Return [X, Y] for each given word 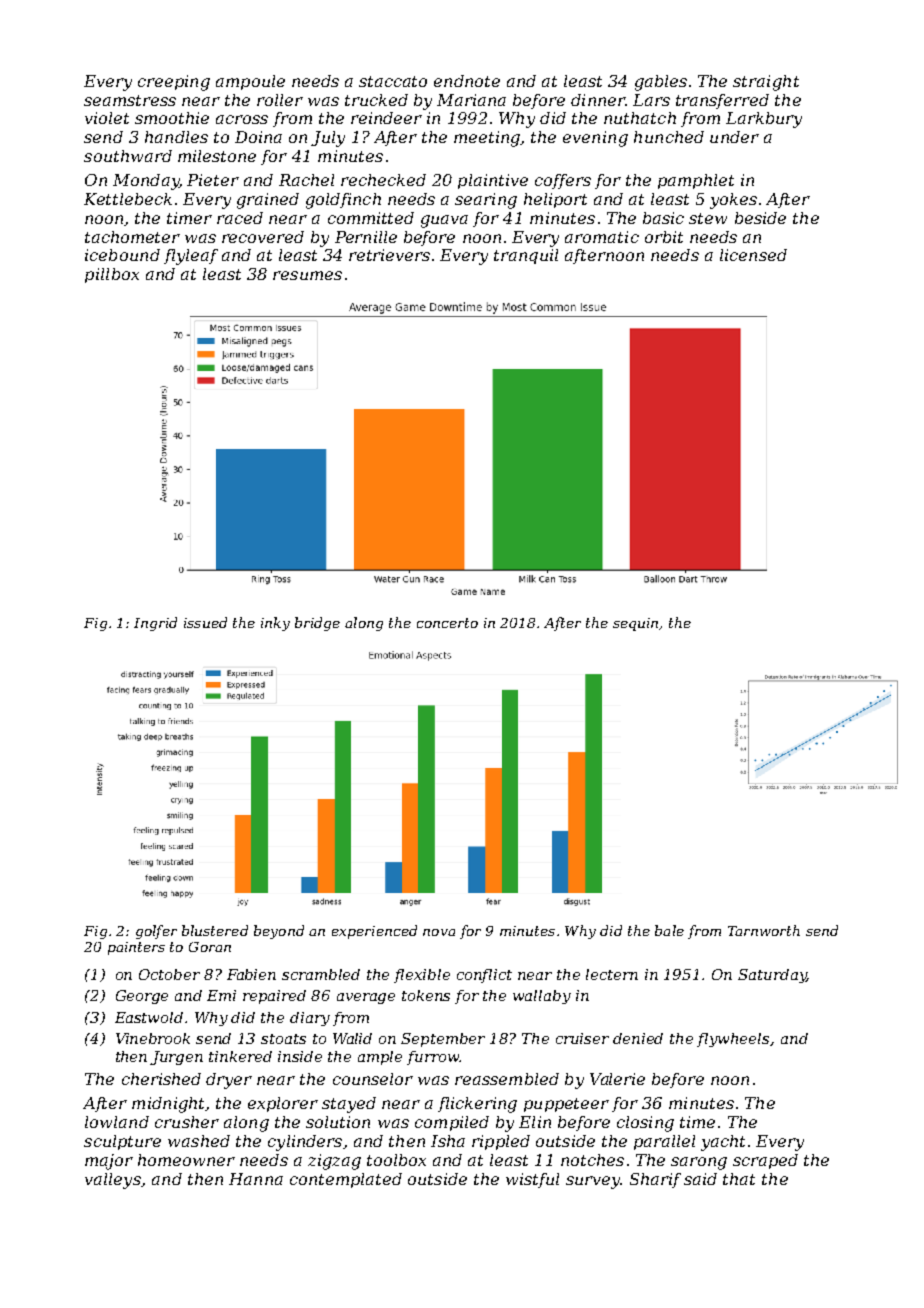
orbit [664, 237]
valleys [113, 1181]
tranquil [526, 256]
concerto [447, 623]
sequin [635, 624]
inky [275, 624]
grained [268, 201]
